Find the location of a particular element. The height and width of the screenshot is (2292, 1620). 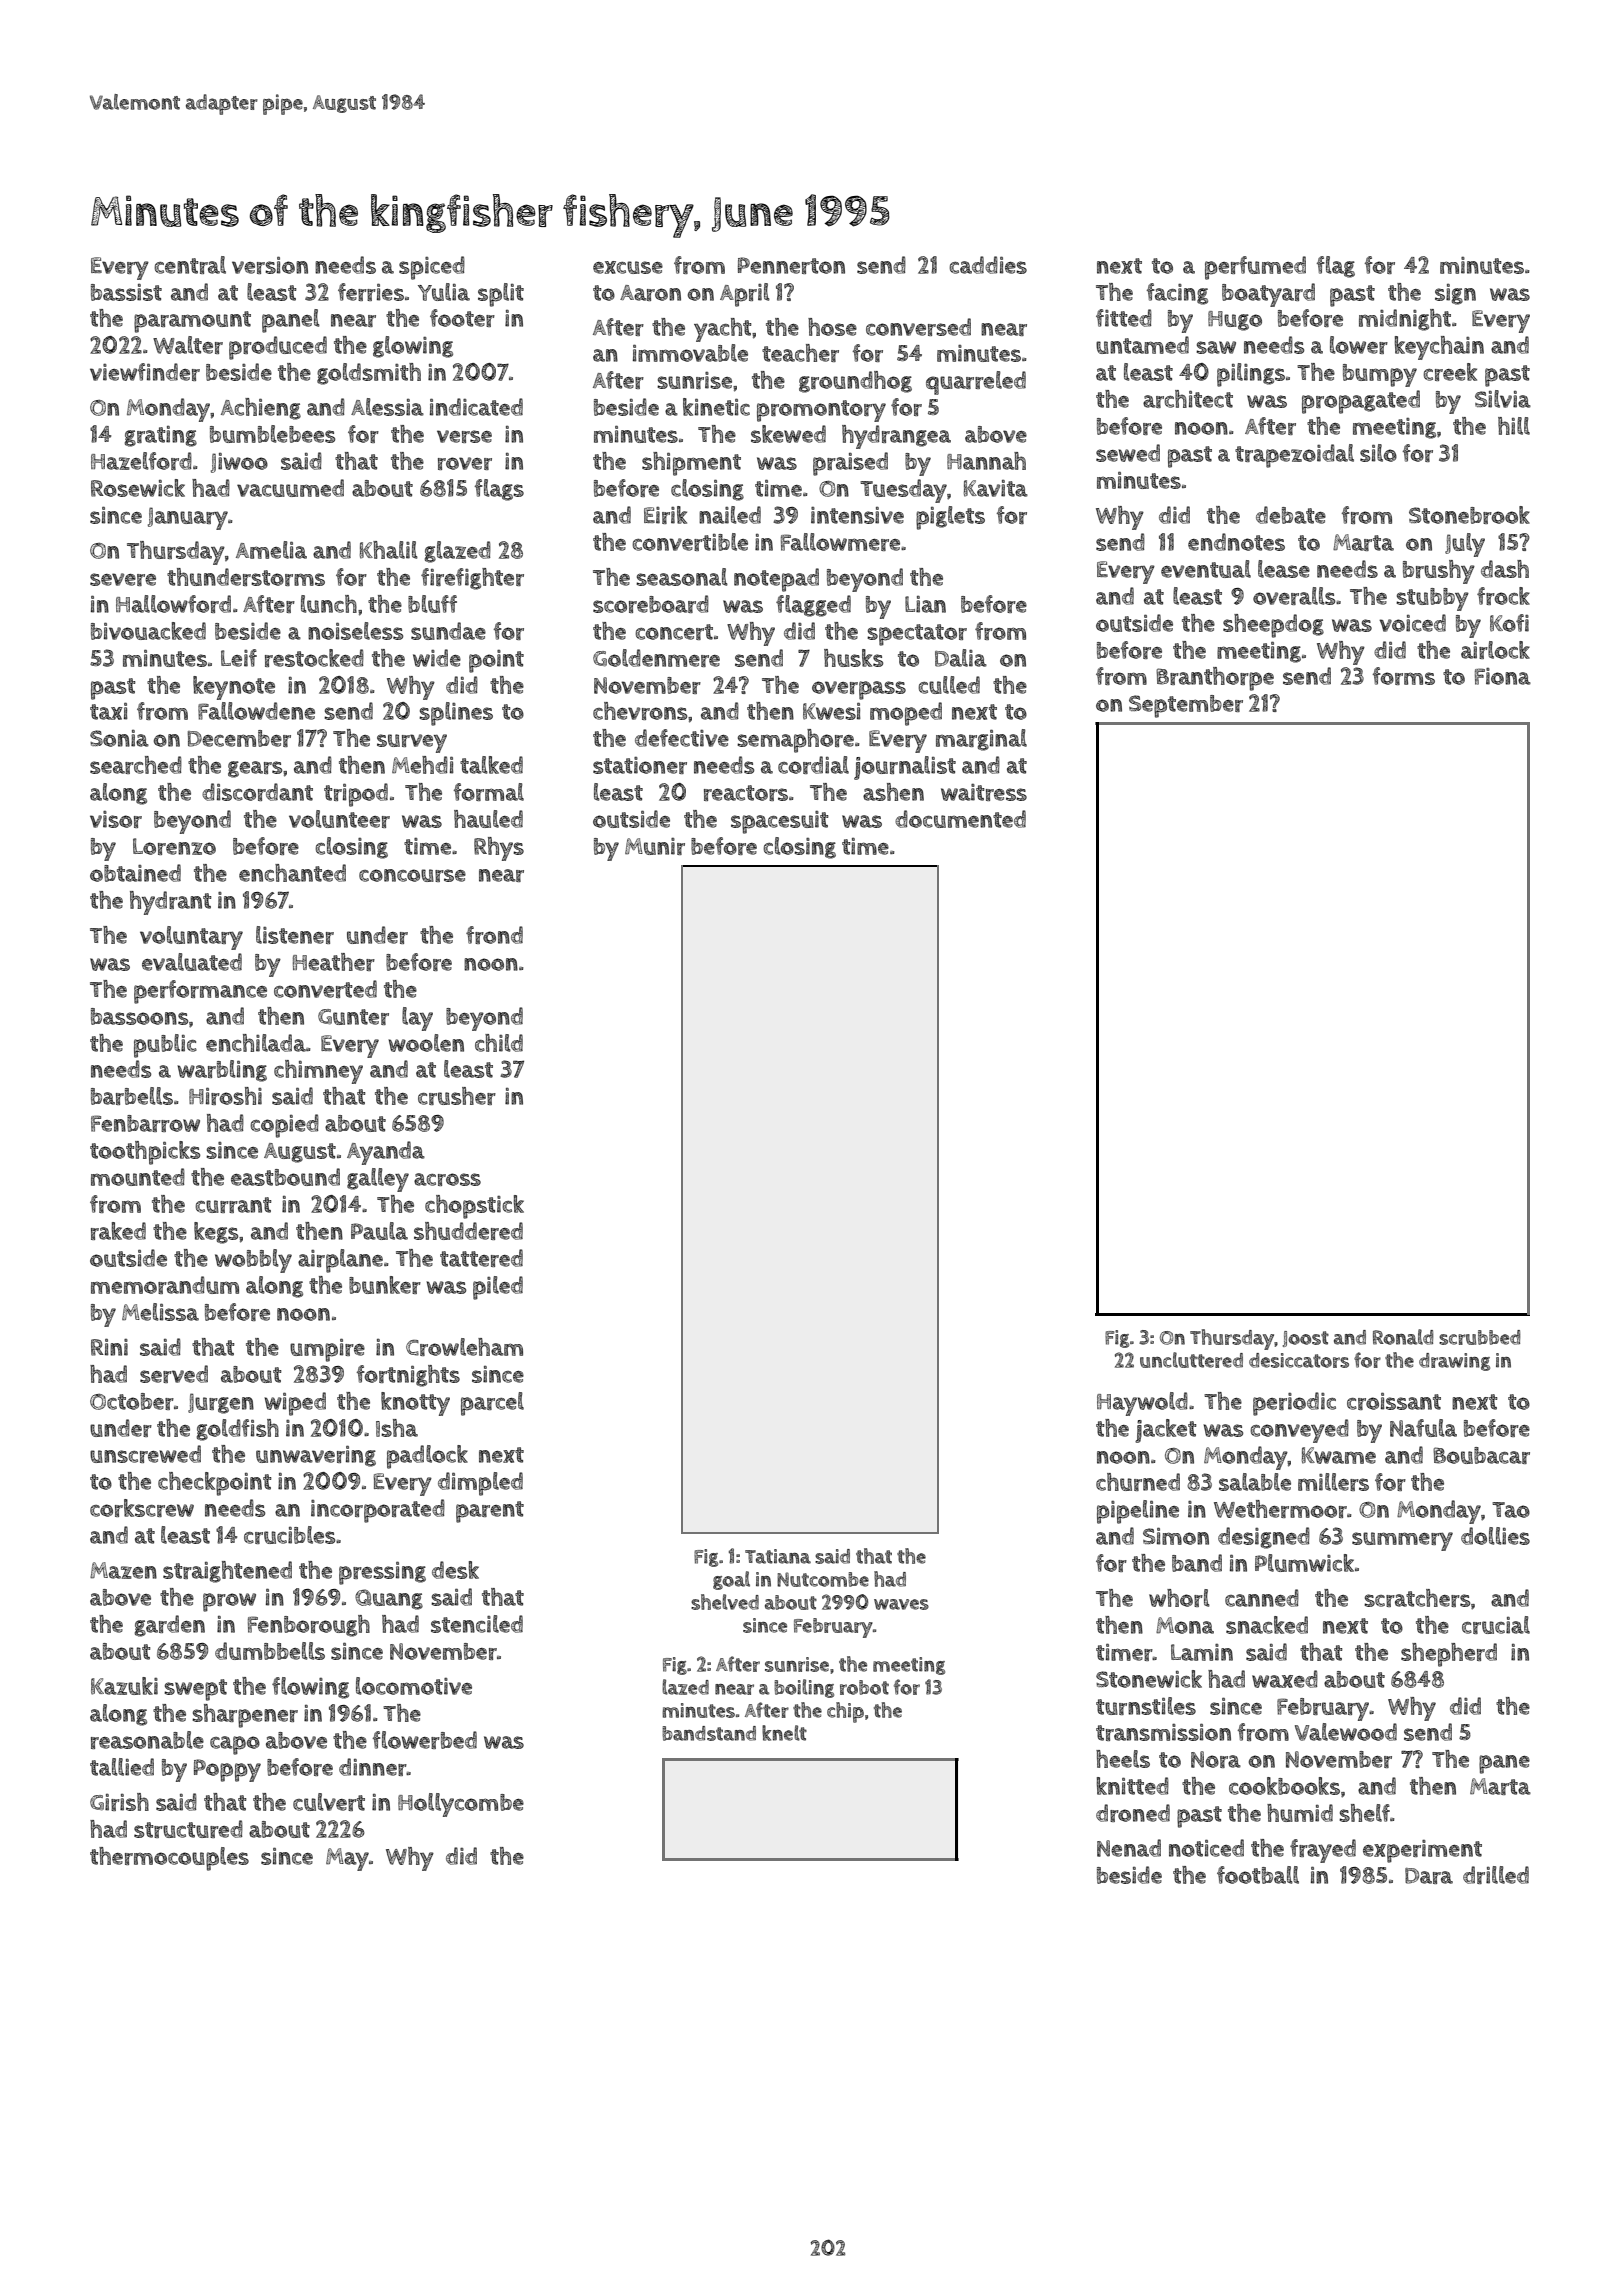

bunker is located at coordinates (385, 1285).
